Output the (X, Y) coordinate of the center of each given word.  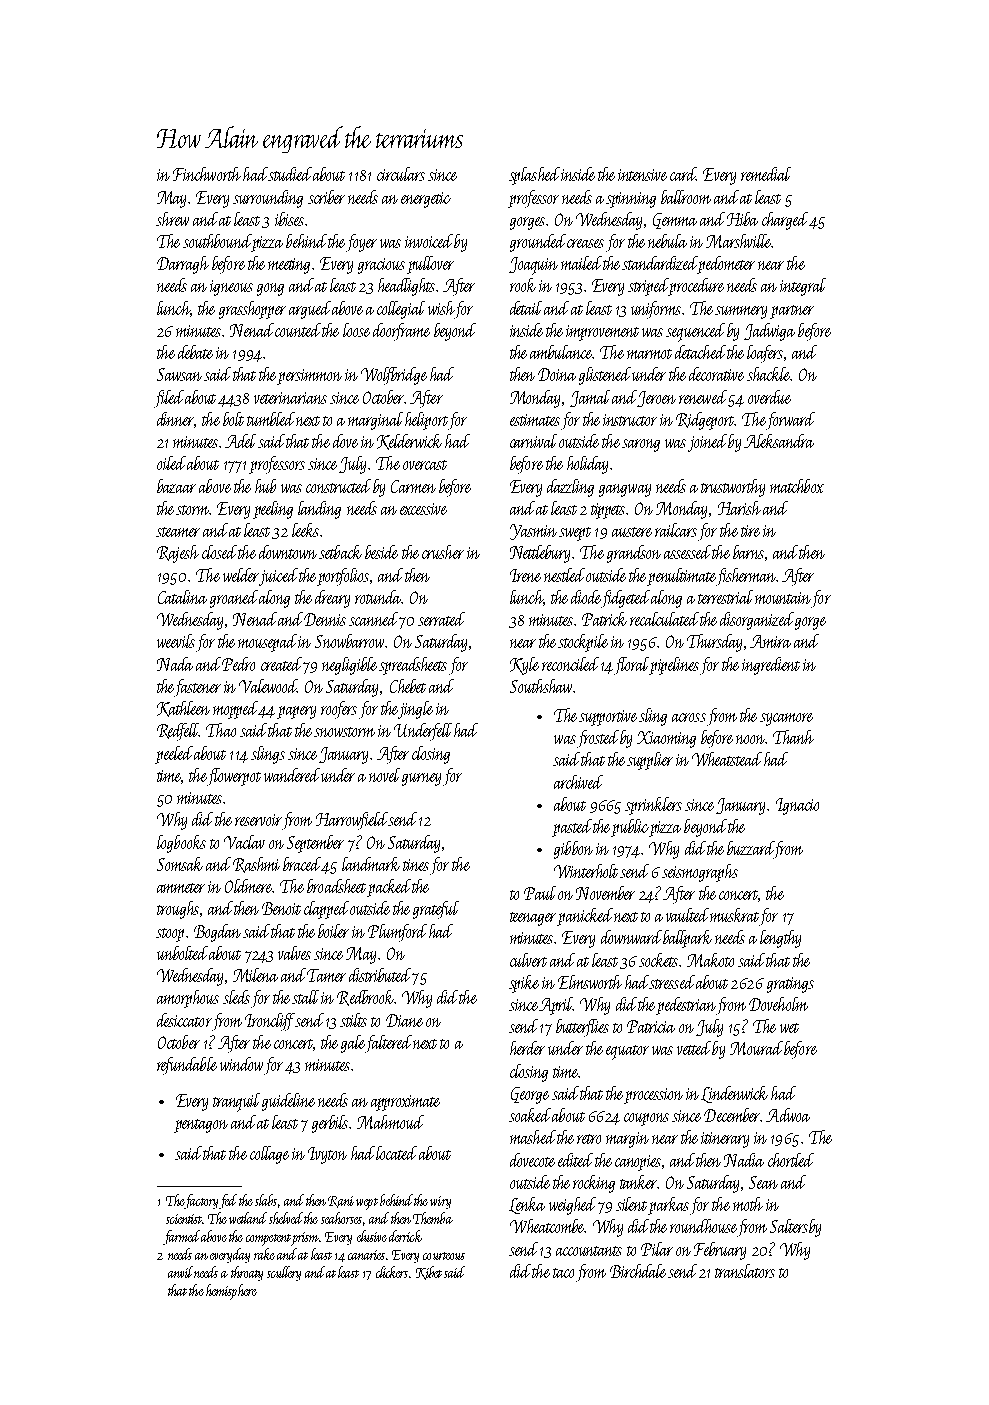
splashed (534, 176)
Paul (540, 893)
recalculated (664, 619)
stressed (672, 982)
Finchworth (207, 174)
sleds (236, 997)
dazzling (570, 488)
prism (306, 1238)
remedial (766, 174)
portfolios (343, 577)
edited (575, 1160)
